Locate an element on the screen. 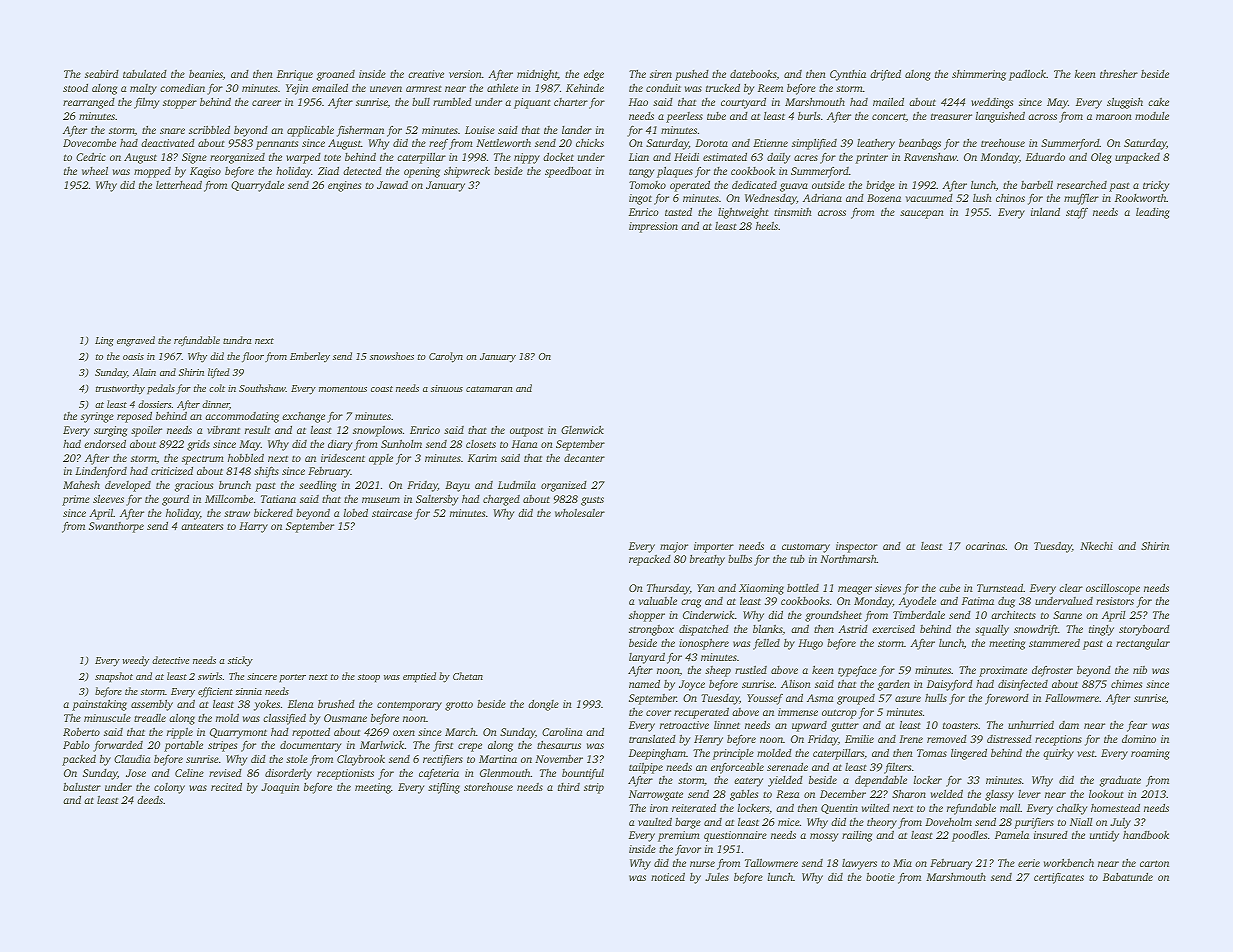  dinner is located at coordinates (216, 405).
